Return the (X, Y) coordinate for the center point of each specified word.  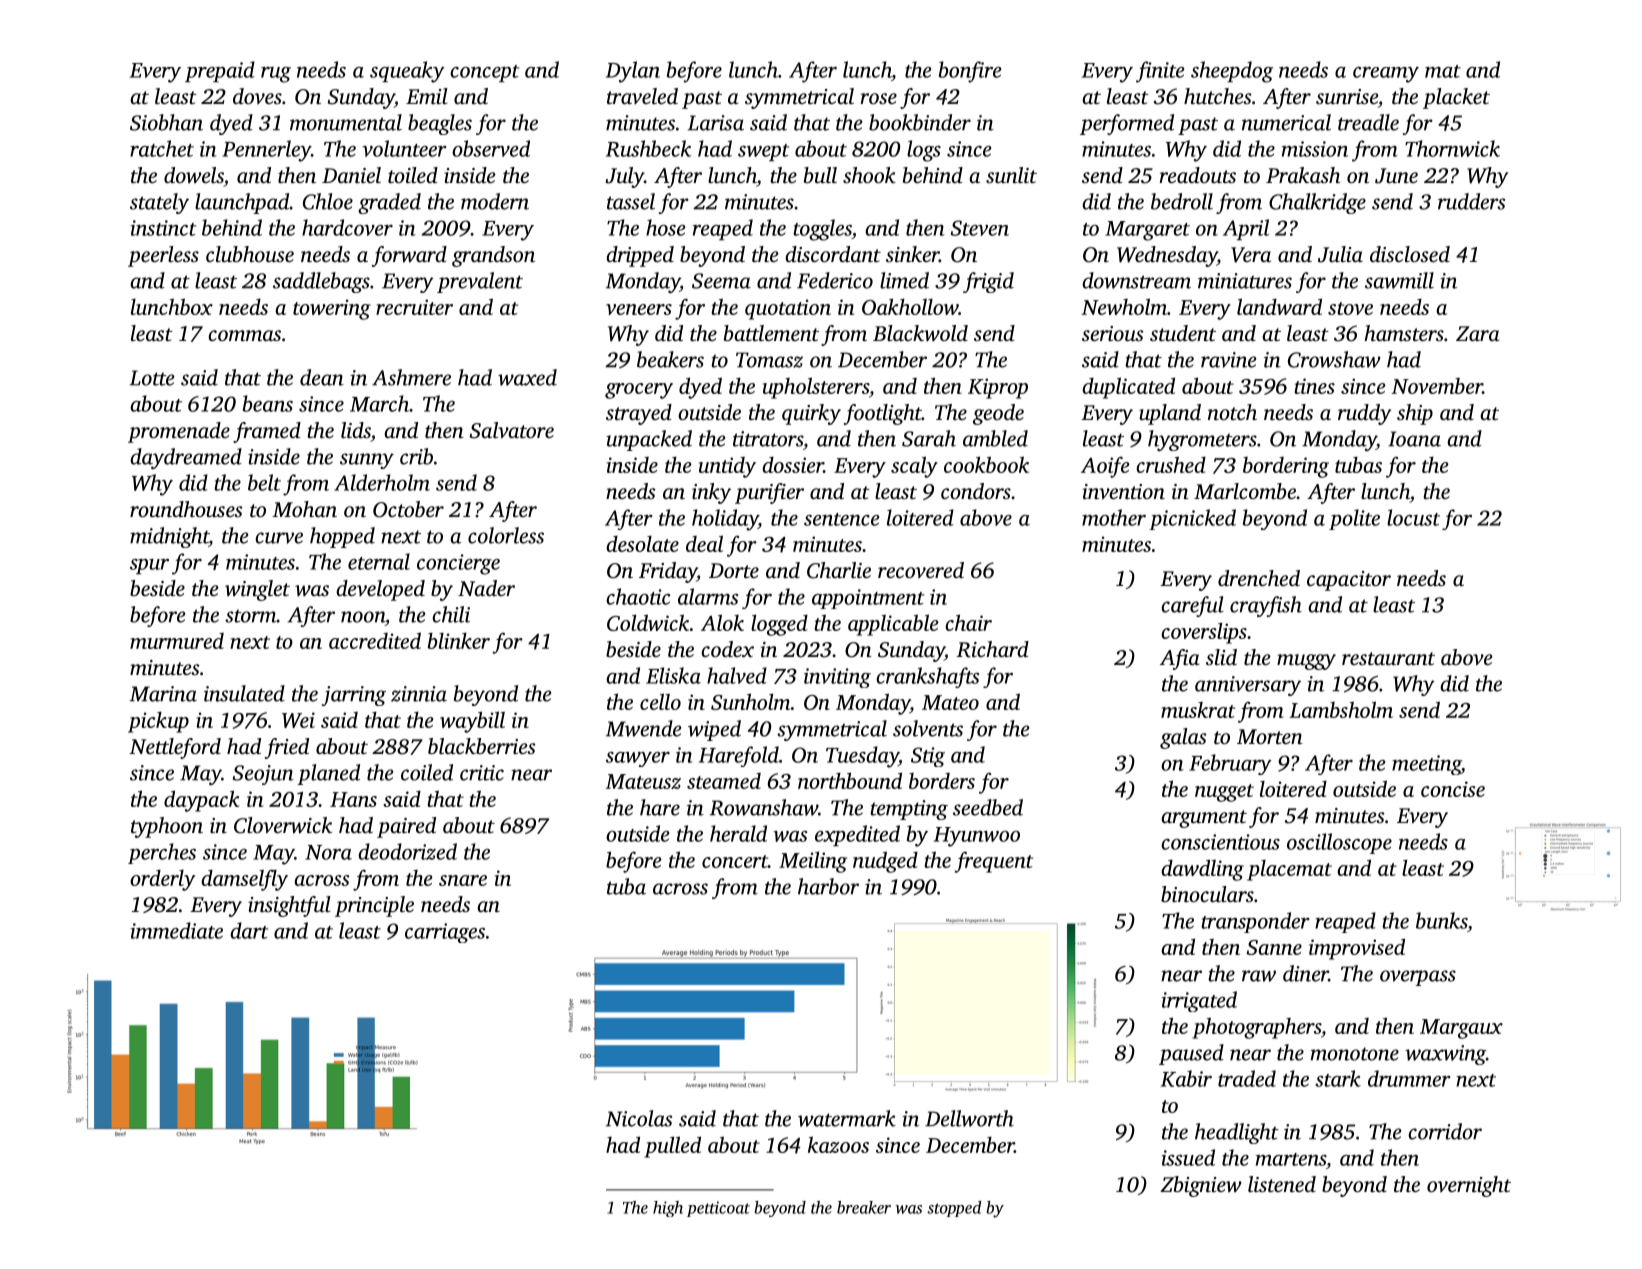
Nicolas (639, 1118)
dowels (194, 175)
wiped (714, 730)
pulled (672, 1147)
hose (665, 227)
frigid (988, 282)
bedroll (1182, 201)
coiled (427, 772)
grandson (493, 256)
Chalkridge (1317, 203)
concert (735, 861)
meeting (1426, 765)
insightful (289, 906)
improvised (1357, 949)
